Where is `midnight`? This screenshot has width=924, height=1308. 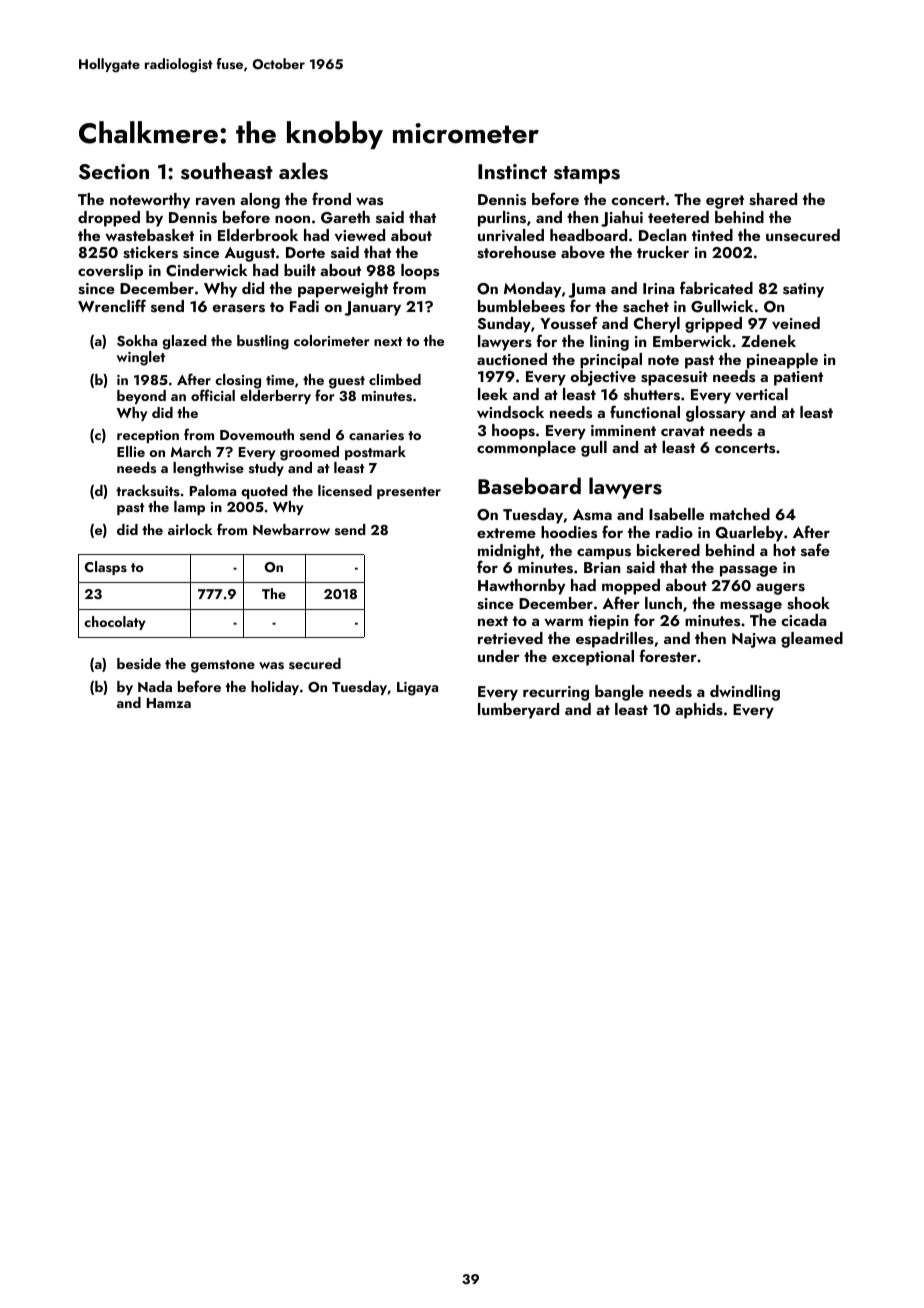
midnight is located at coordinates (509, 552).
